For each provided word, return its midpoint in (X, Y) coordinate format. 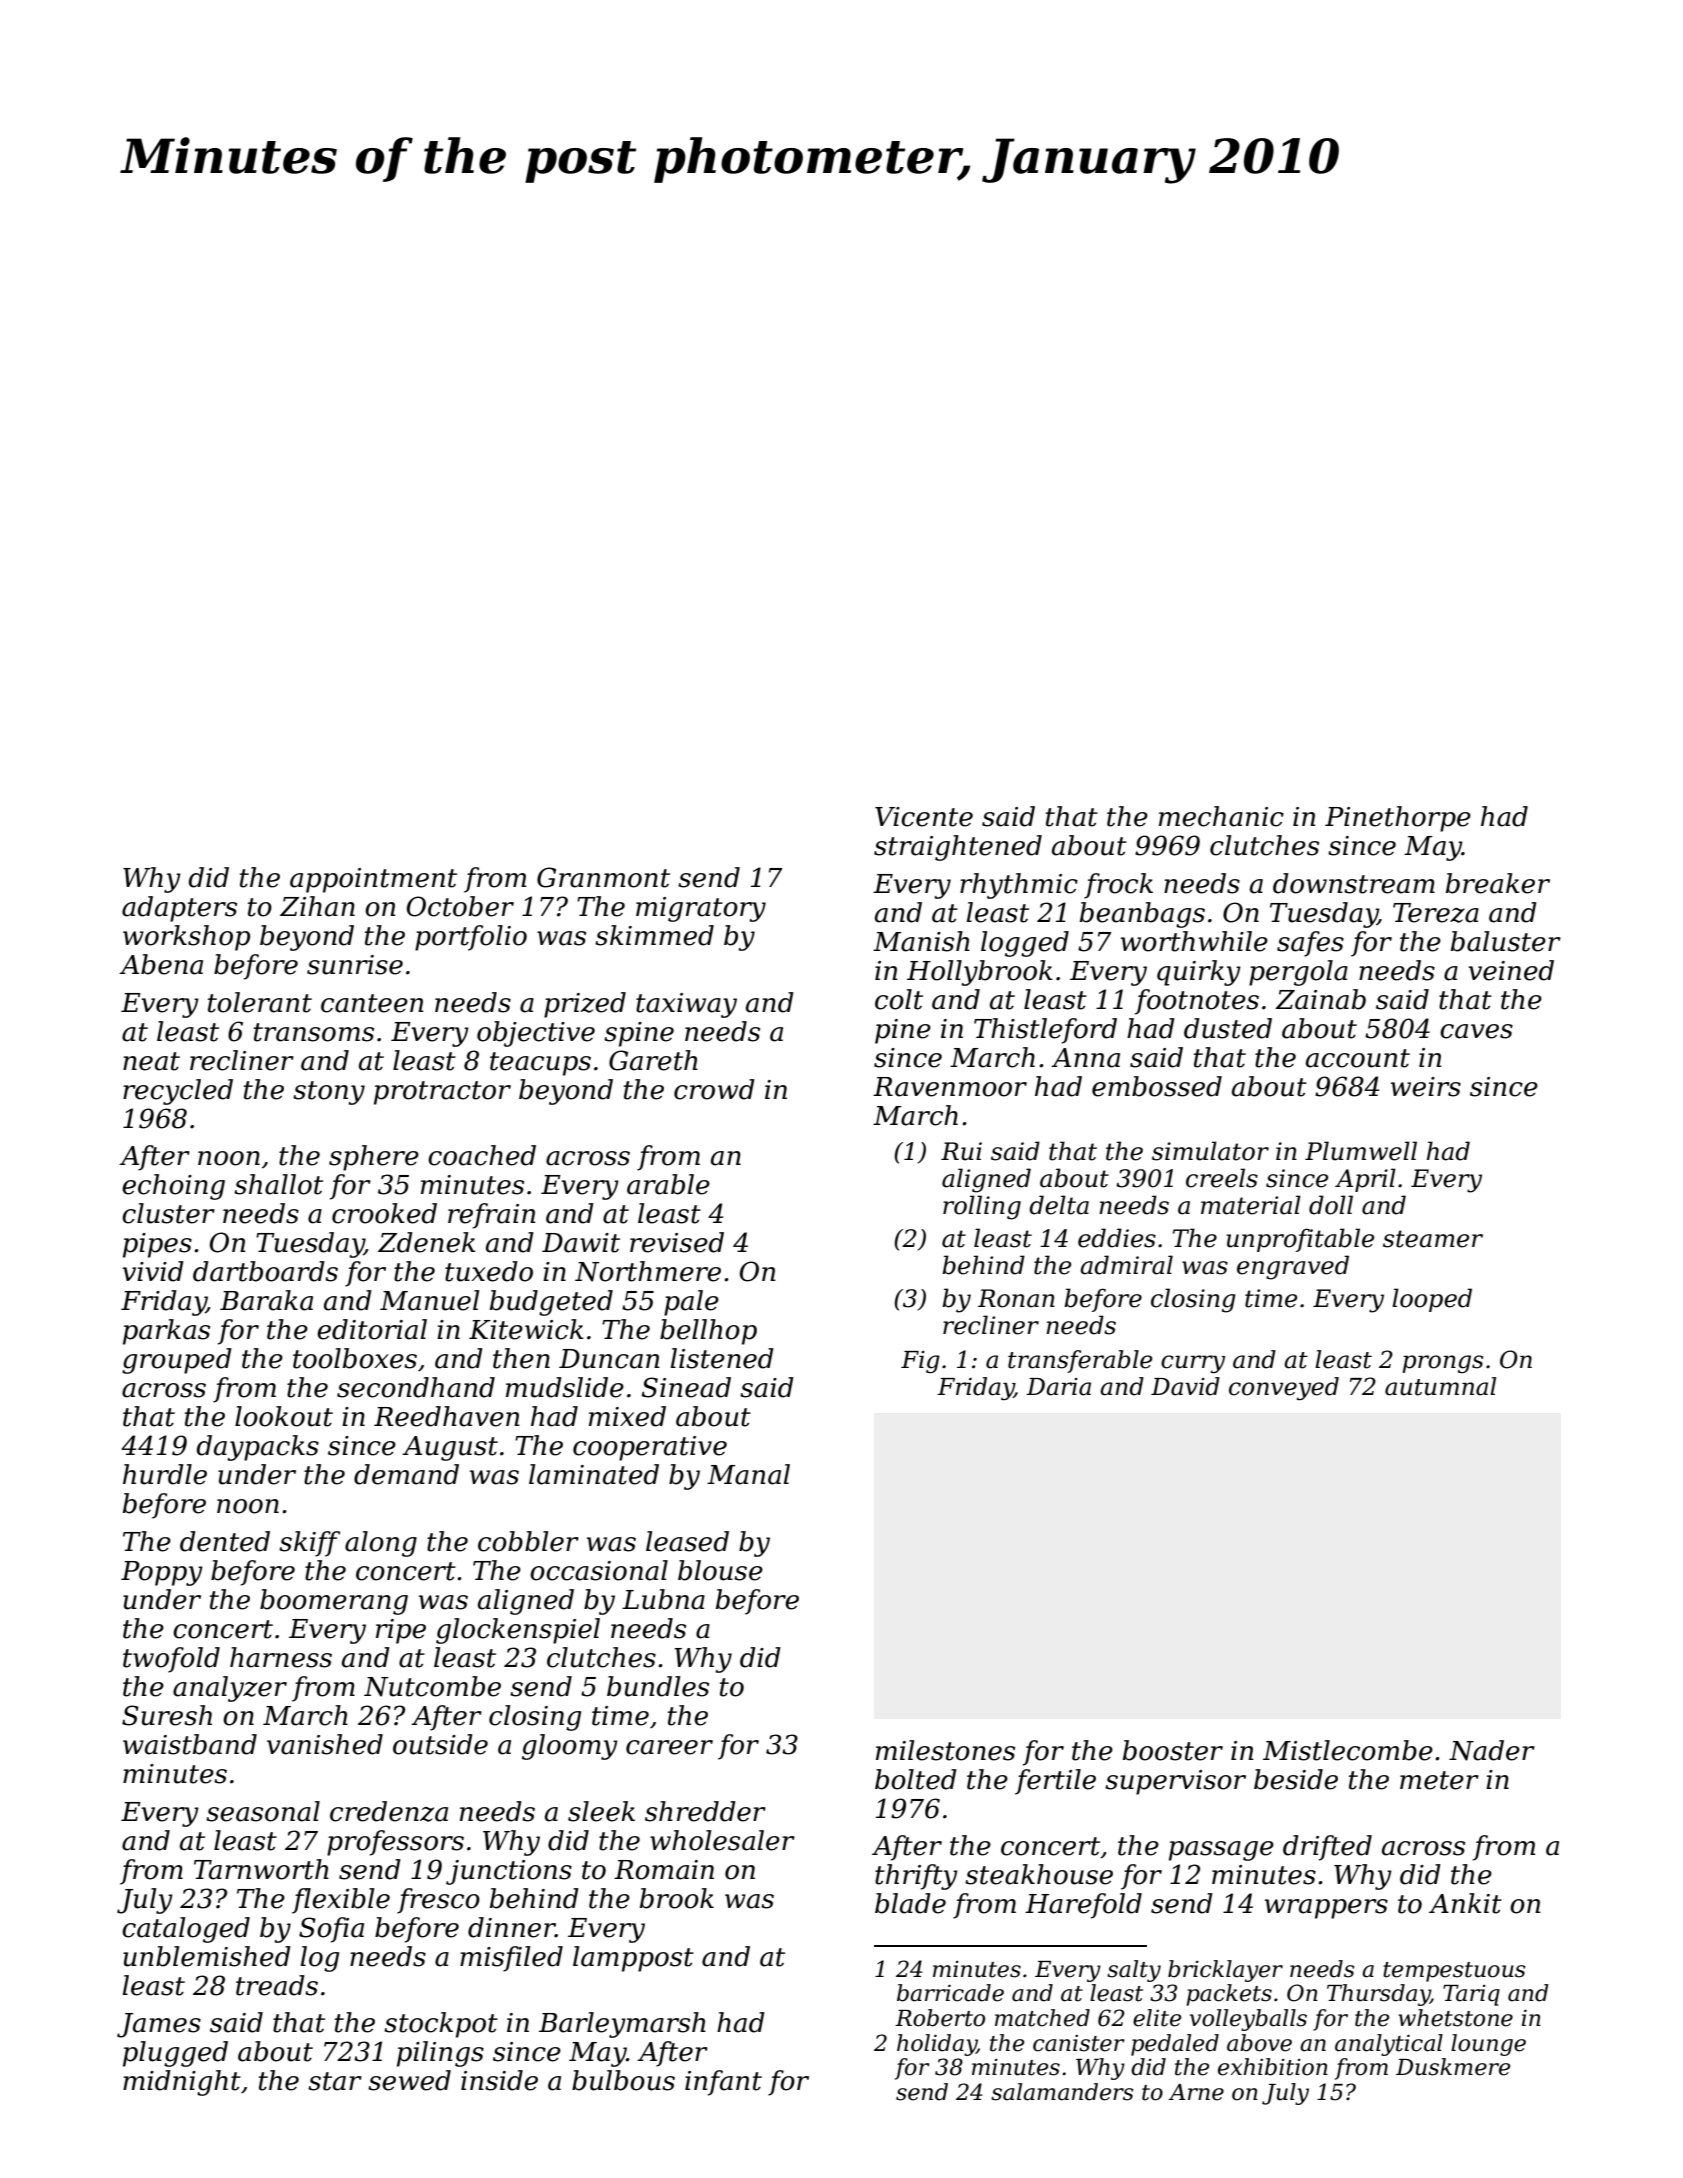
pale (691, 1303)
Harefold (1083, 1906)
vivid (153, 1271)
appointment (373, 880)
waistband (190, 1744)
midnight (182, 2083)
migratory (701, 909)
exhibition (1273, 2067)
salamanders (1062, 2092)
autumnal (1440, 1386)
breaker (1498, 883)
